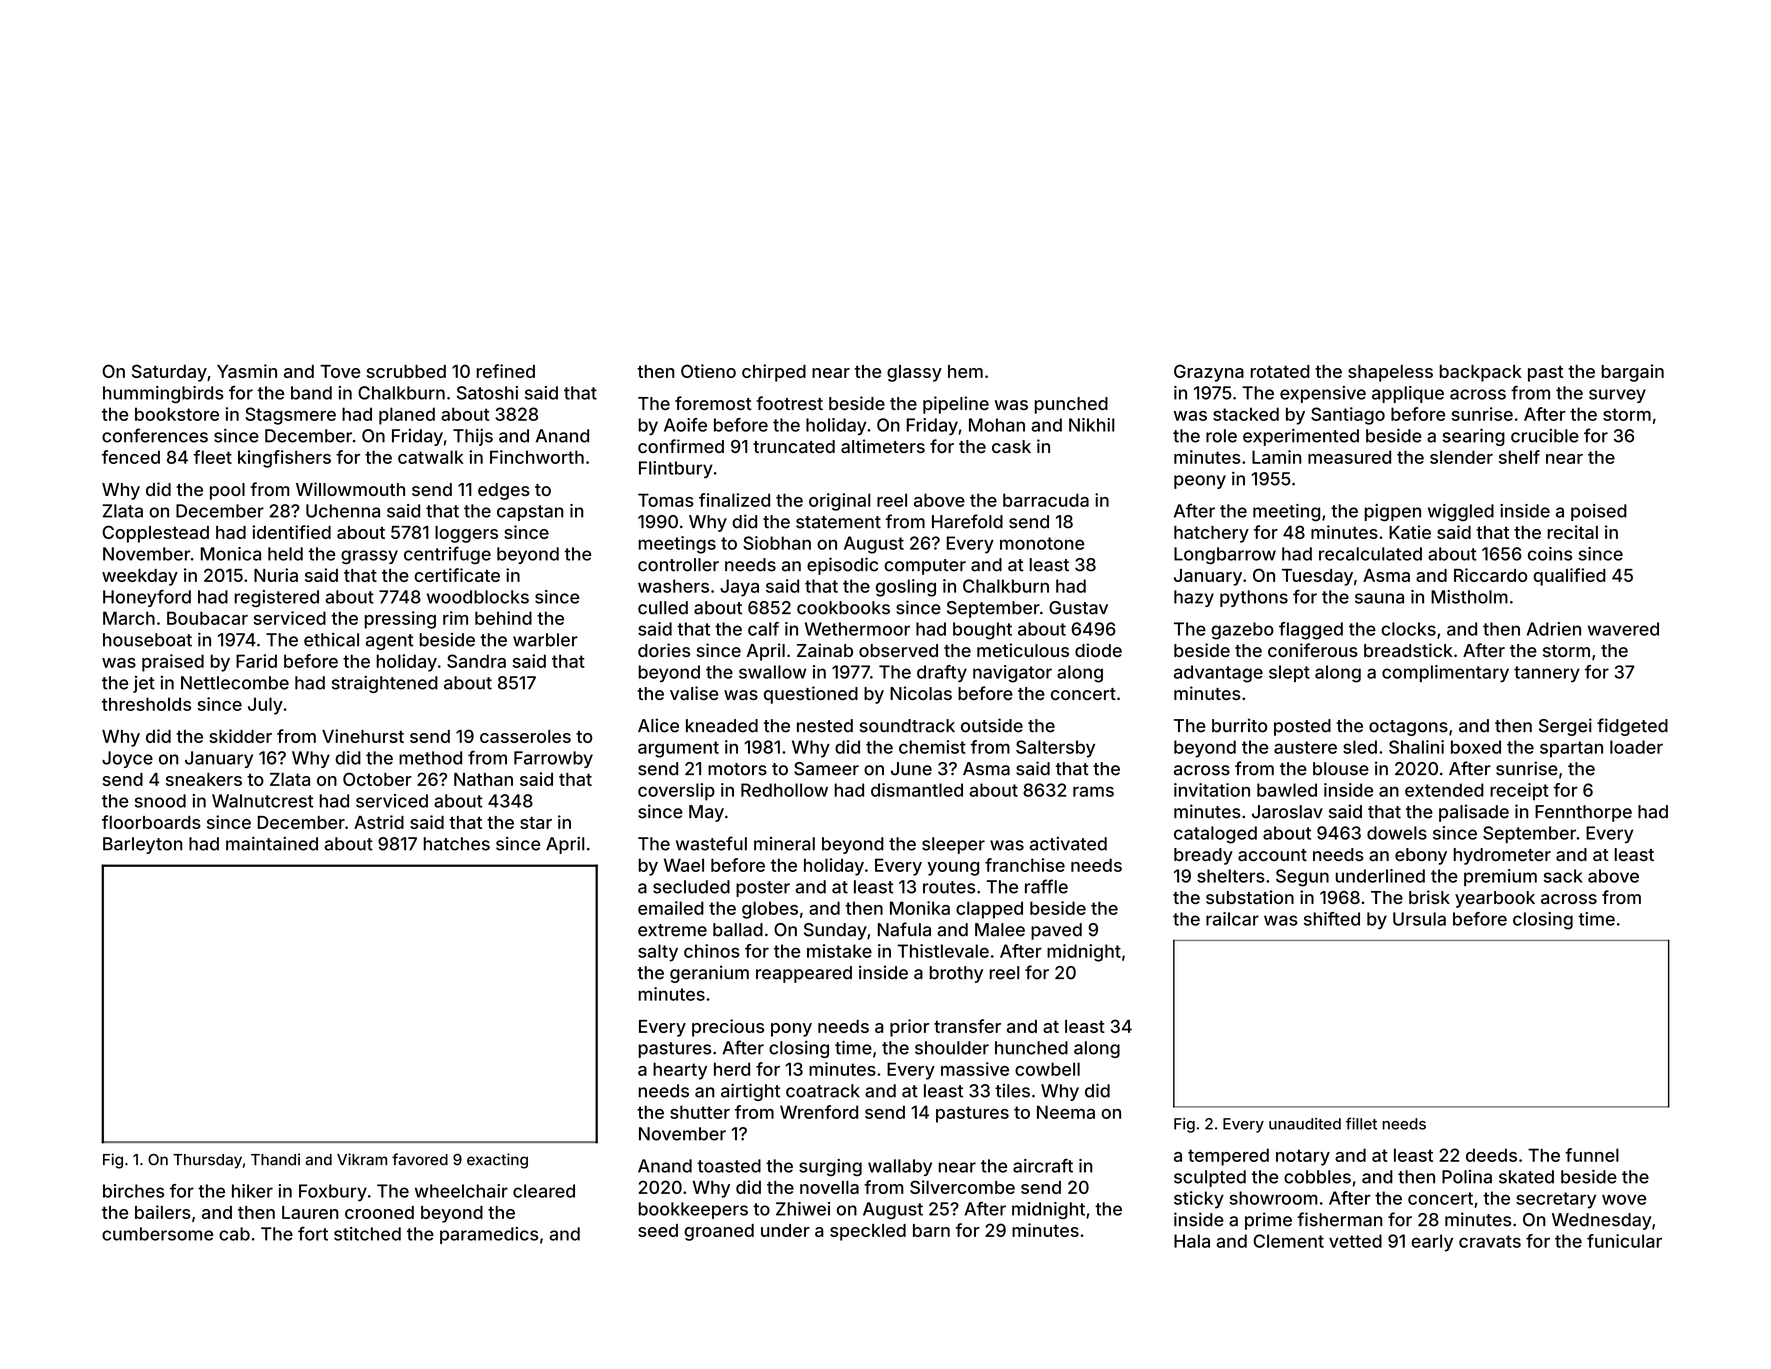 This screenshot has height=1369, width=1771. What do you see at coordinates (1408, 728) in the screenshot?
I see `octagons` at bounding box center [1408, 728].
